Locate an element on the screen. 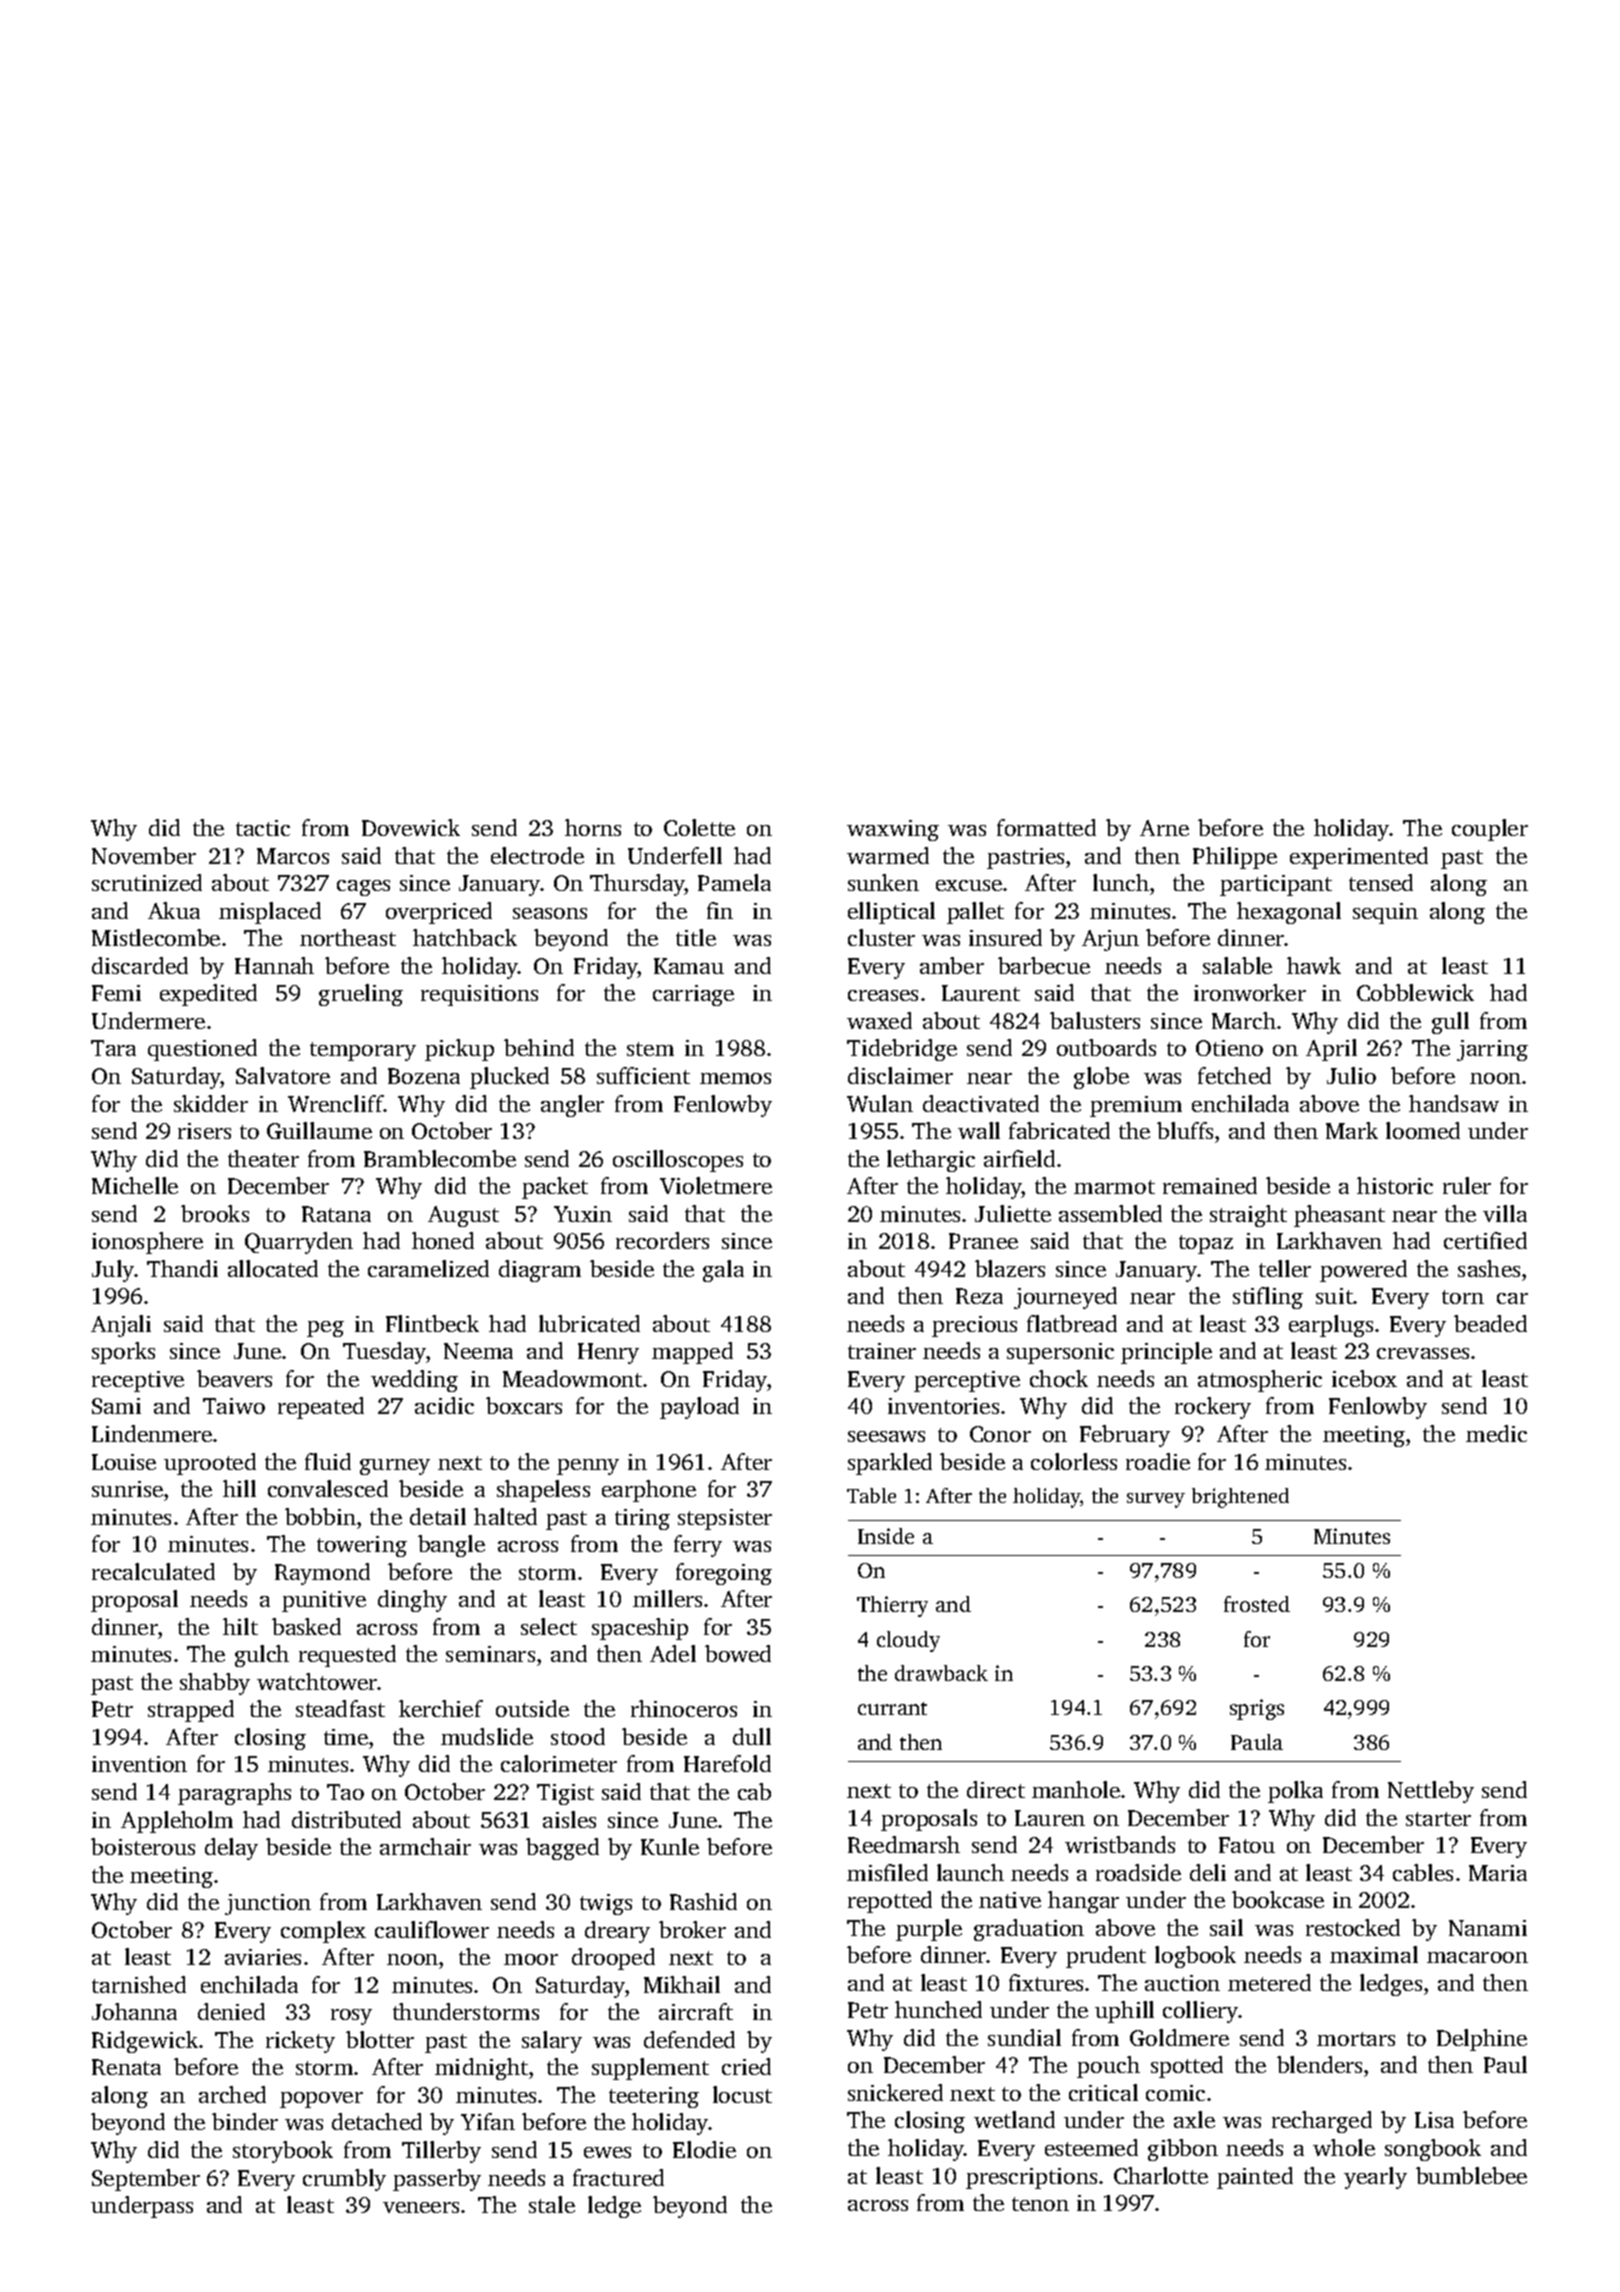 The height and width of the screenshot is (2292, 1620). tensed is located at coordinates (1381, 882).
